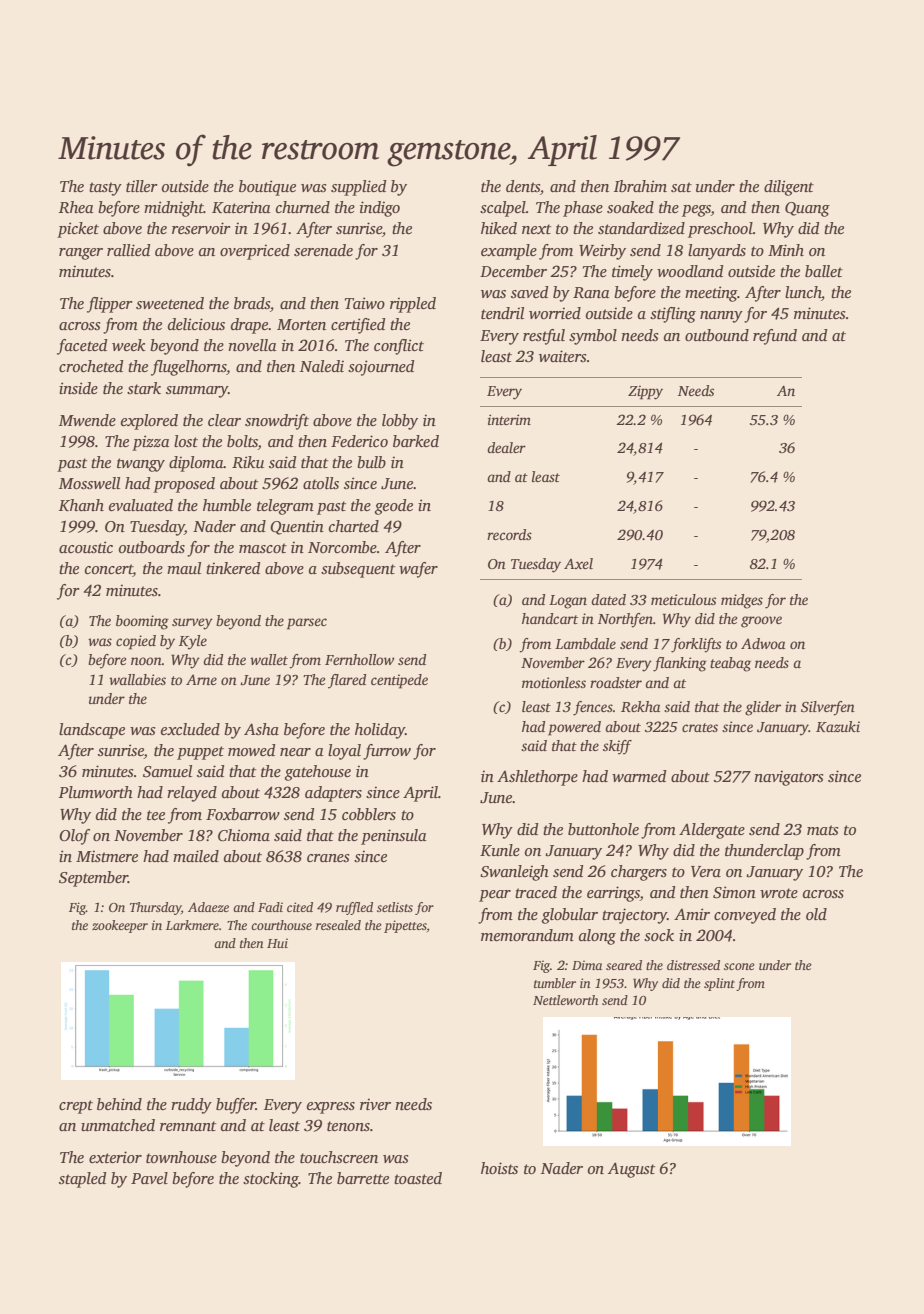  I want to click on Zippy, so click(645, 393).
